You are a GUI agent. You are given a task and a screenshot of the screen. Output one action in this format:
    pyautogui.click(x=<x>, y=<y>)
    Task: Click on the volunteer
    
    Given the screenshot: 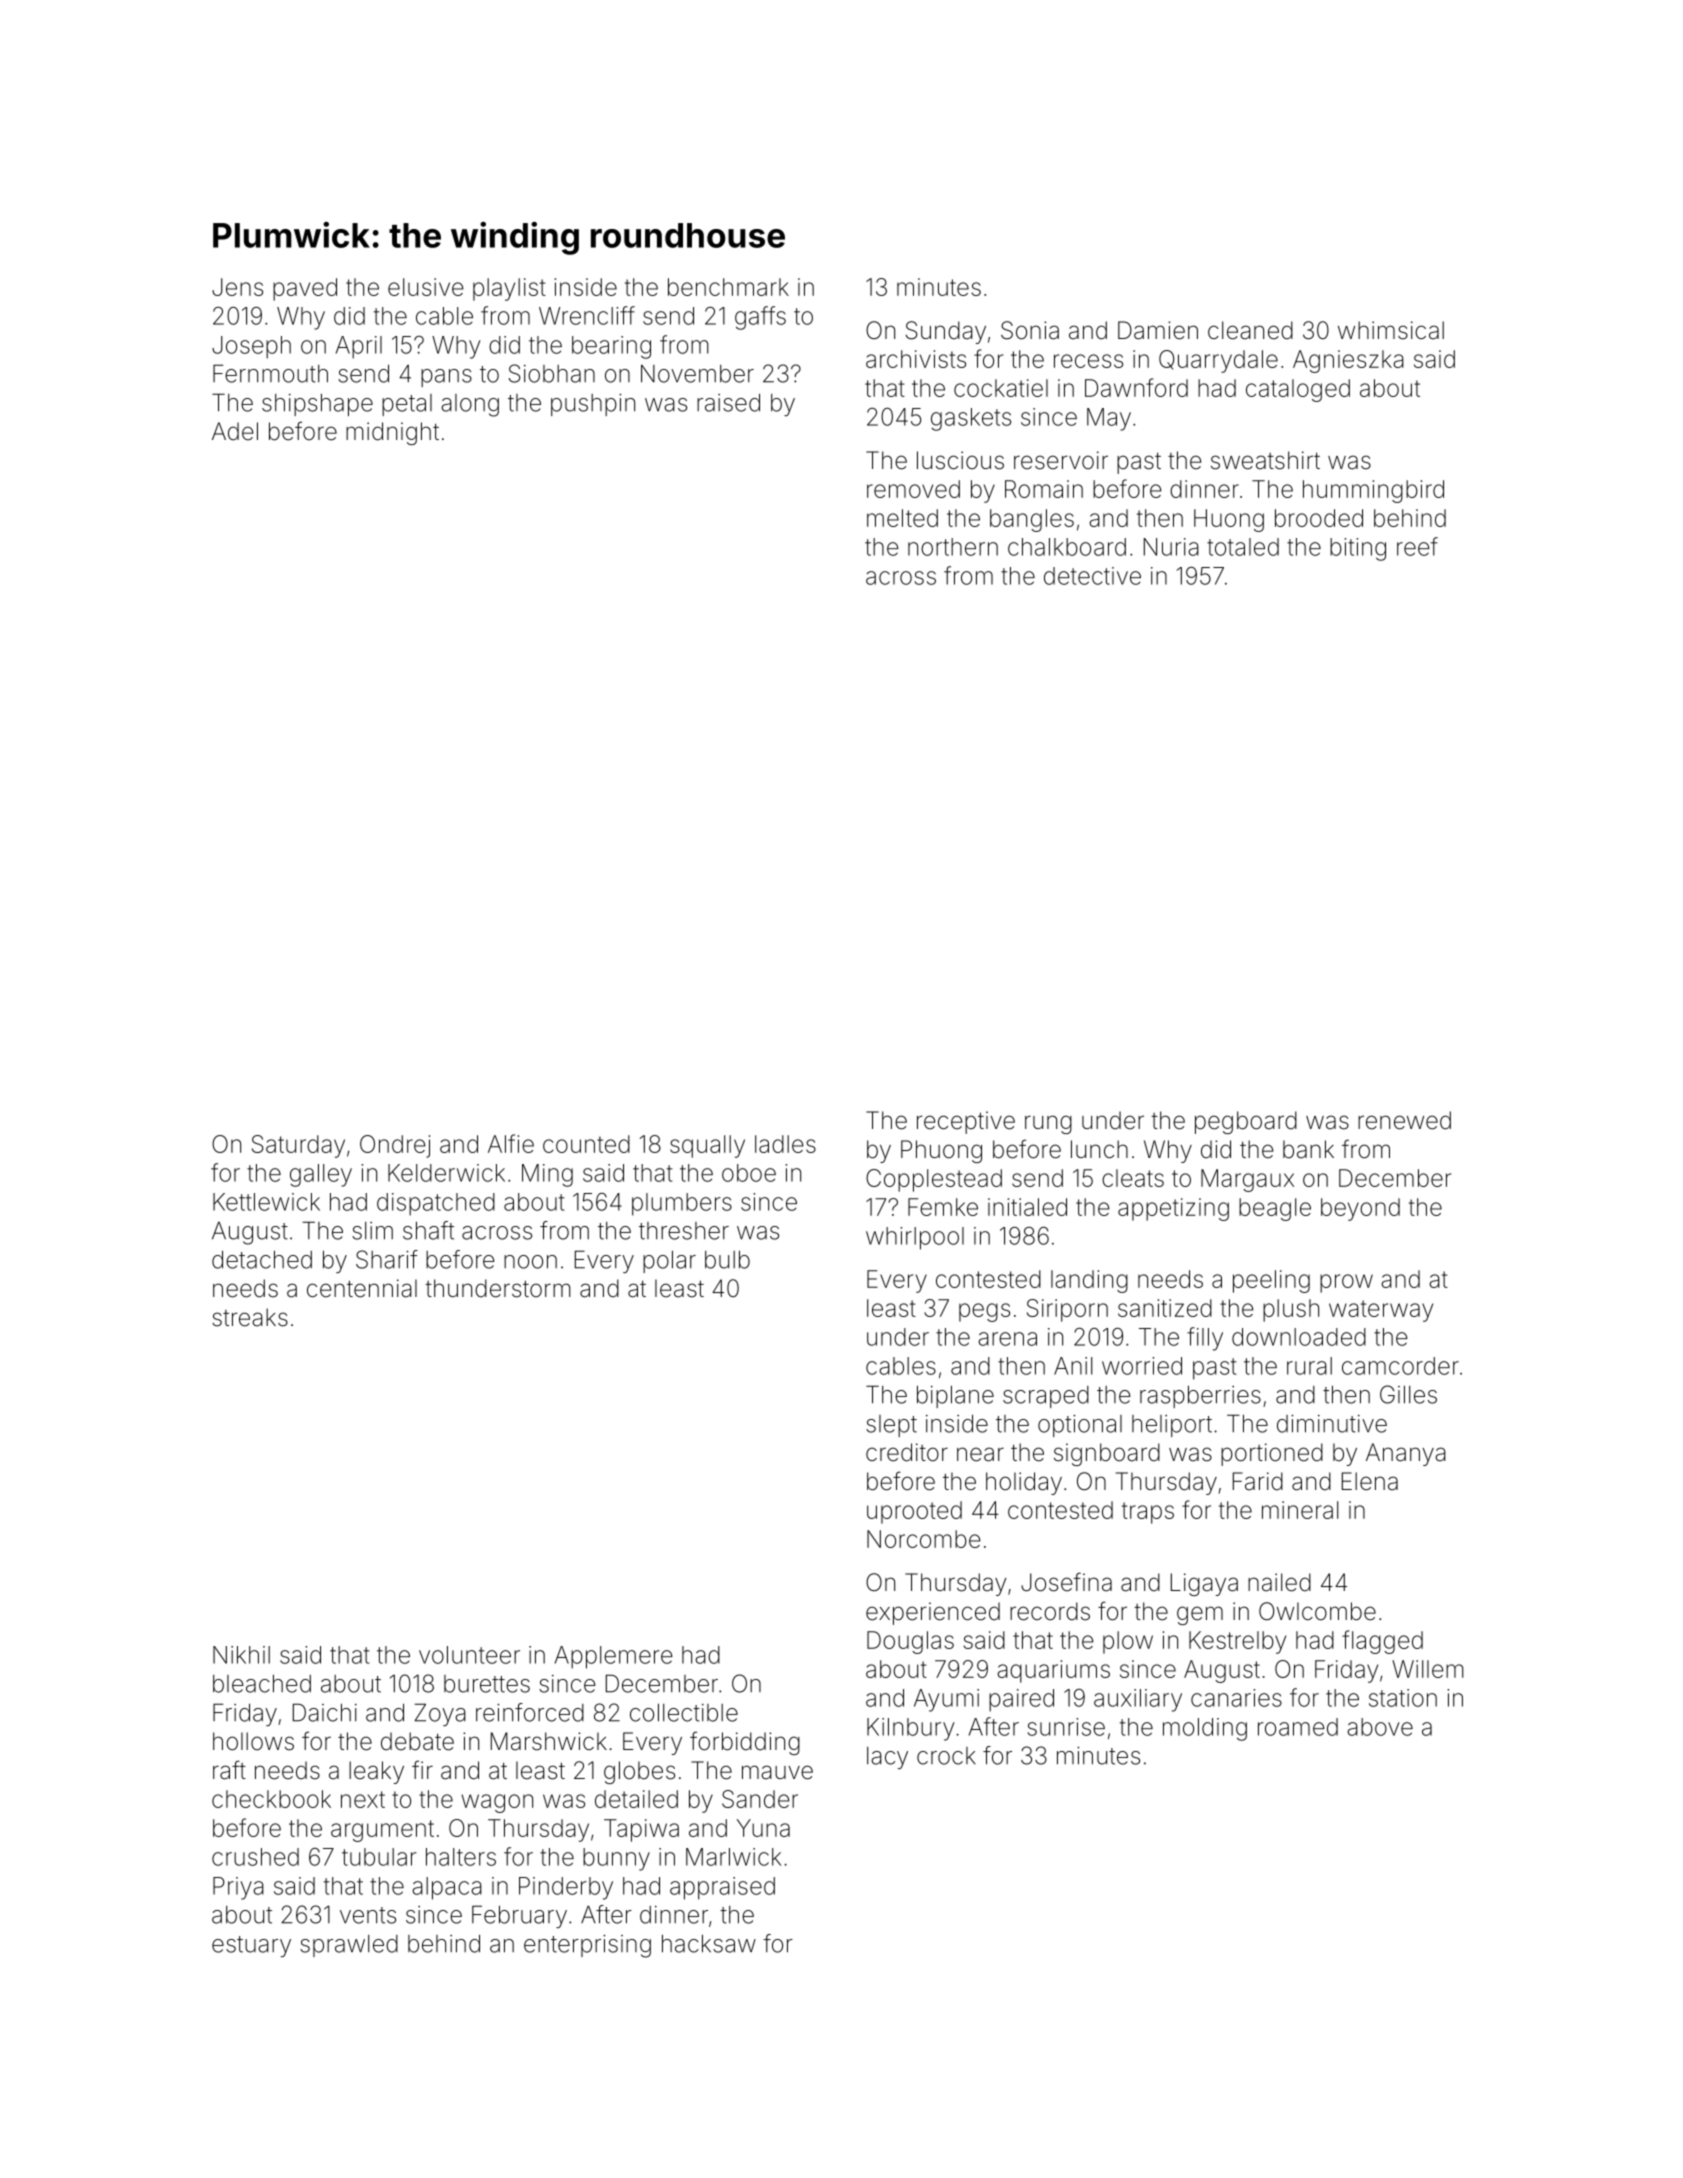 What is the action you would take?
    pyautogui.click(x=469, y=1655)
